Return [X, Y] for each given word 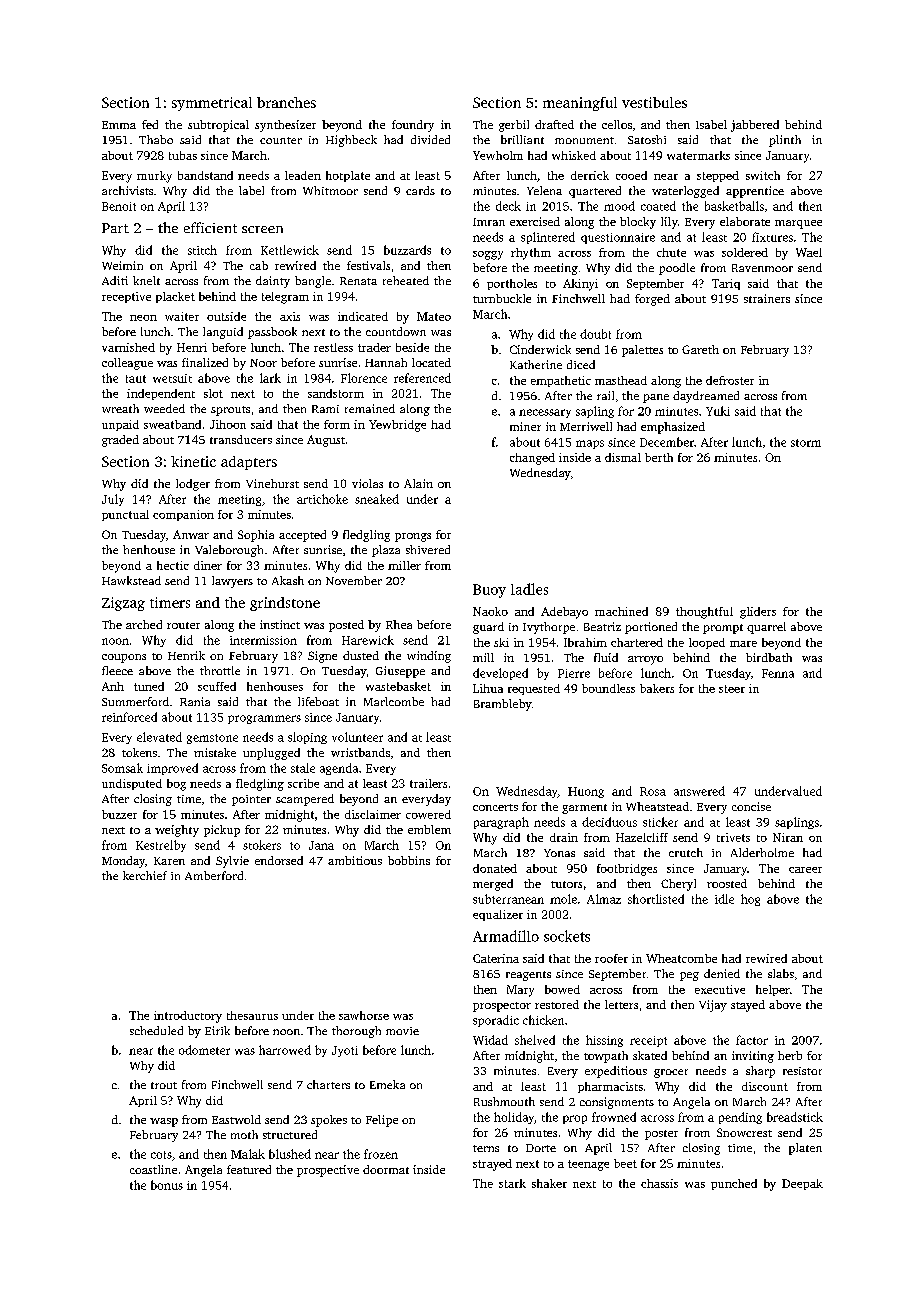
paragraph [501, 823]
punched [734, 1184]
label [251, 190]
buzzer [119, 814]
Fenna [778, 673]
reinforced [129, 717]
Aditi [115, 280]
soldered [745, 252]
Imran [489, 222]
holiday [514, 1118]
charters [328, 1084]
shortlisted [656, 899]
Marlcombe [394, 701]
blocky [638, 223]
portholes [512, 284]
